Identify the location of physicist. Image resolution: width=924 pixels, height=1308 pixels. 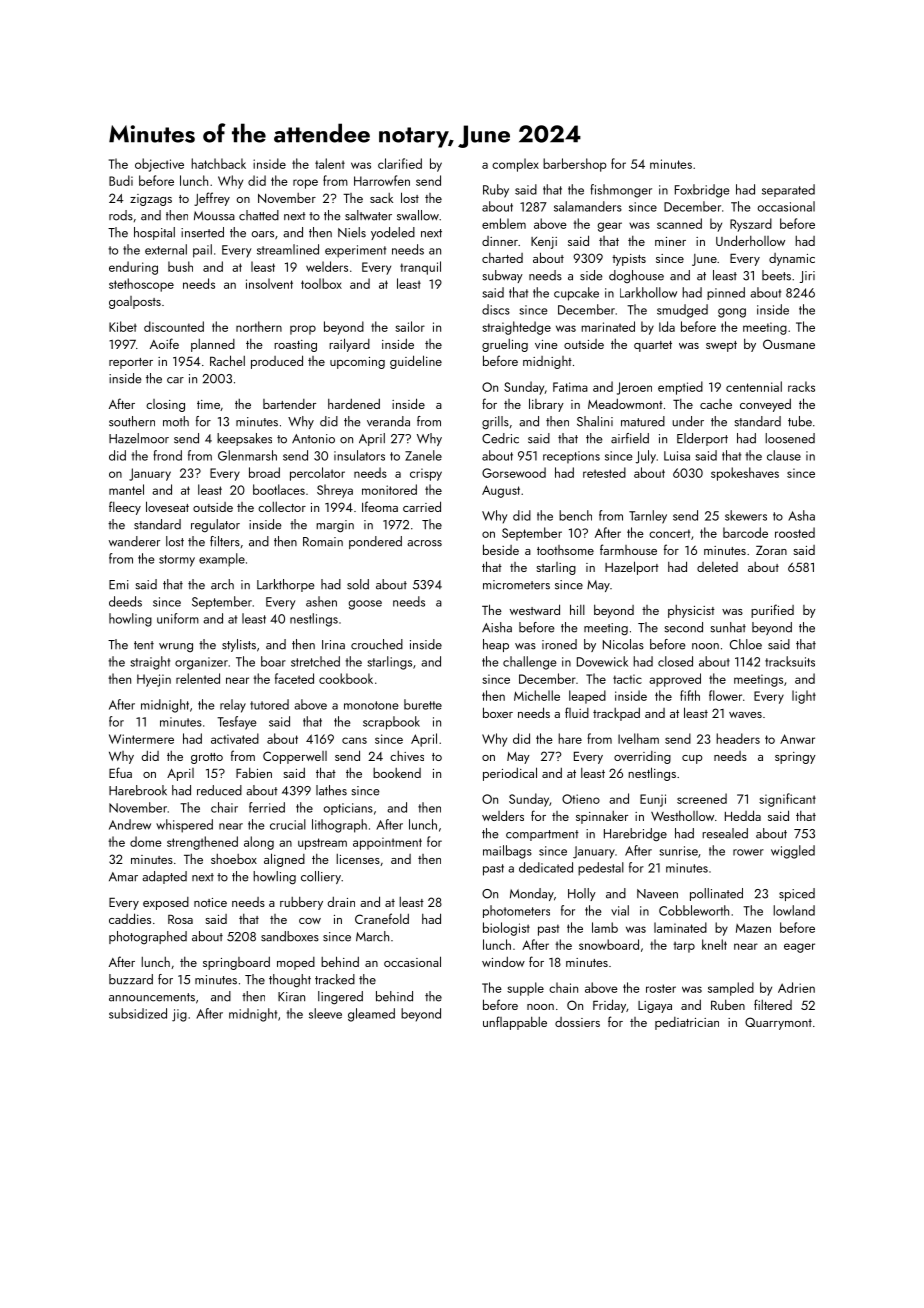
(691, 611).
